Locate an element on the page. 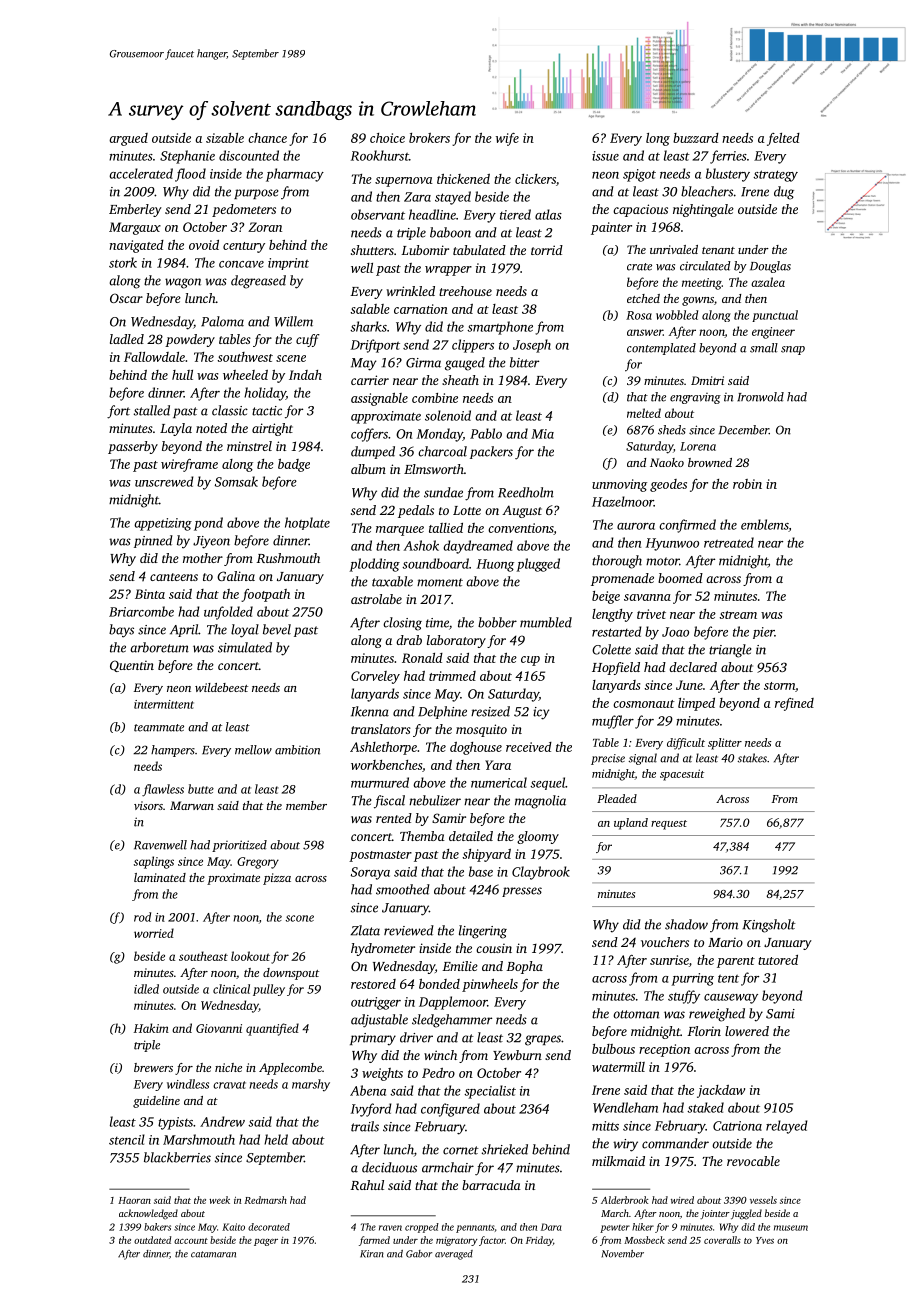  grapes is located at coordinates (543, 1040).
